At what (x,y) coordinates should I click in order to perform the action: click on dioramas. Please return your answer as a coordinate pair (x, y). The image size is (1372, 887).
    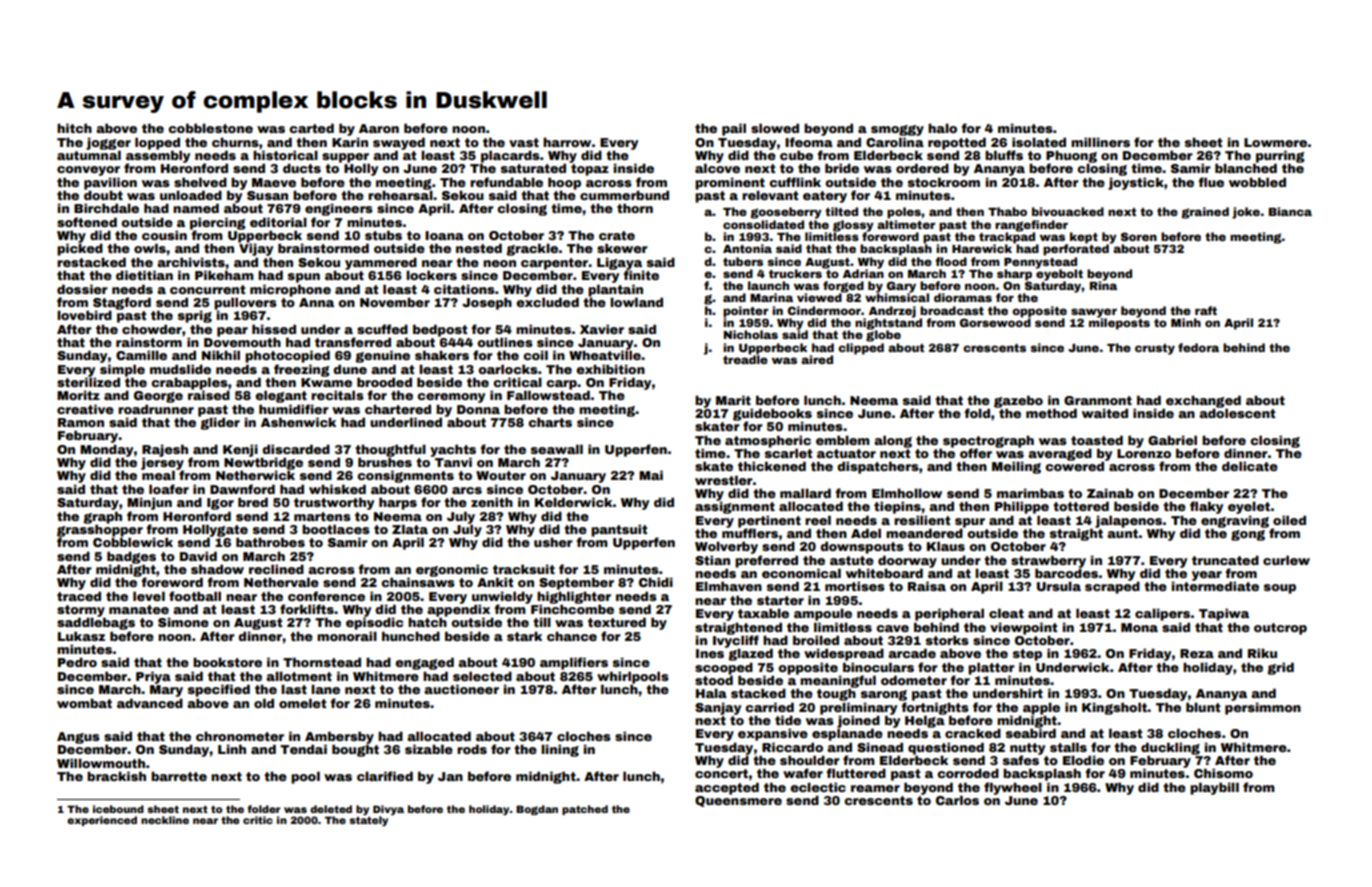
    Looking at the image, I should click on (963, 297).
